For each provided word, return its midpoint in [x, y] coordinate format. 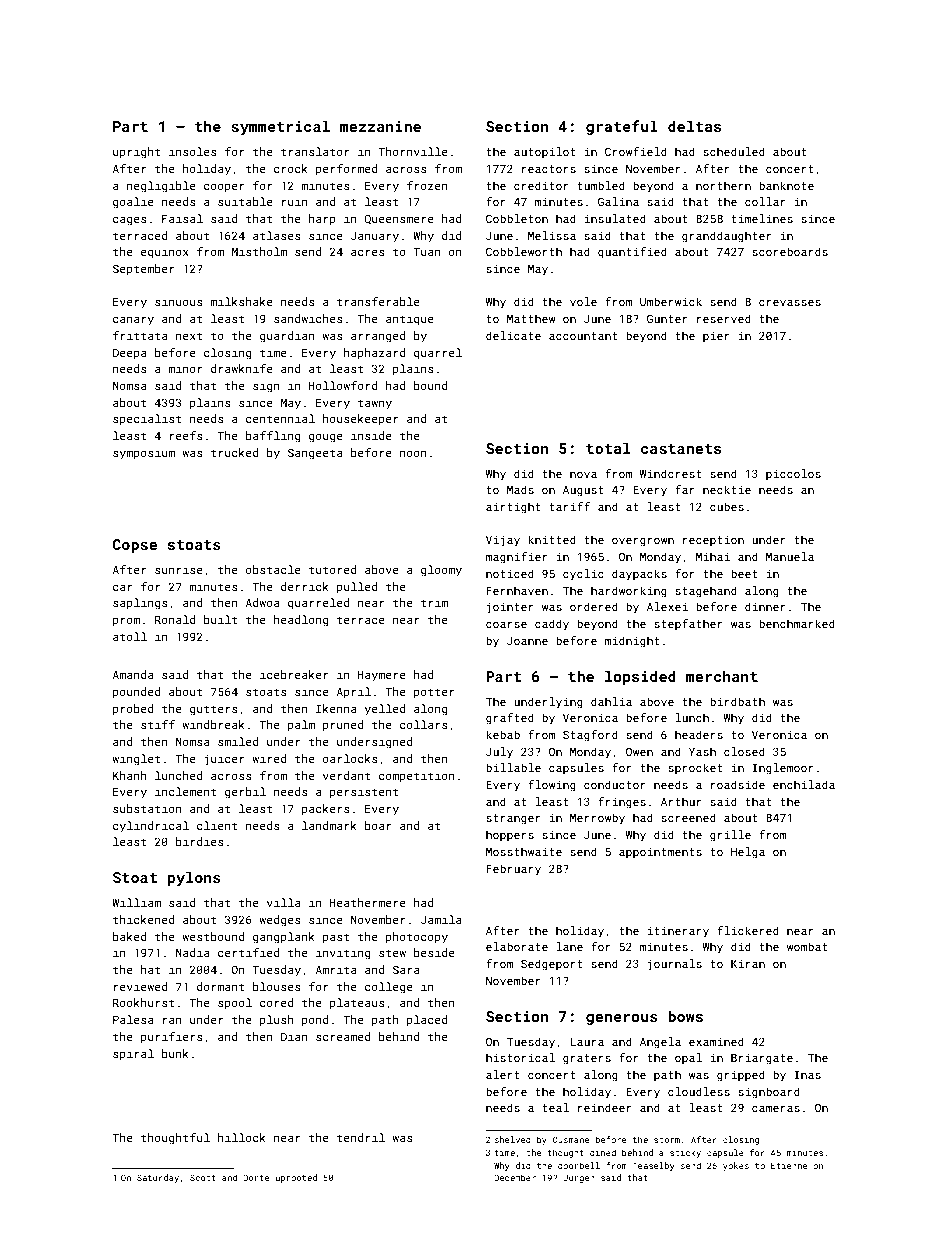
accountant [583, 336]
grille [730, 836]
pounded [136, 693]
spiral [133, 1055]
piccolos [793, 474]
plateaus [357, 1004]
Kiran [748, 963]
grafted [510, 719]
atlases [277, 235]
